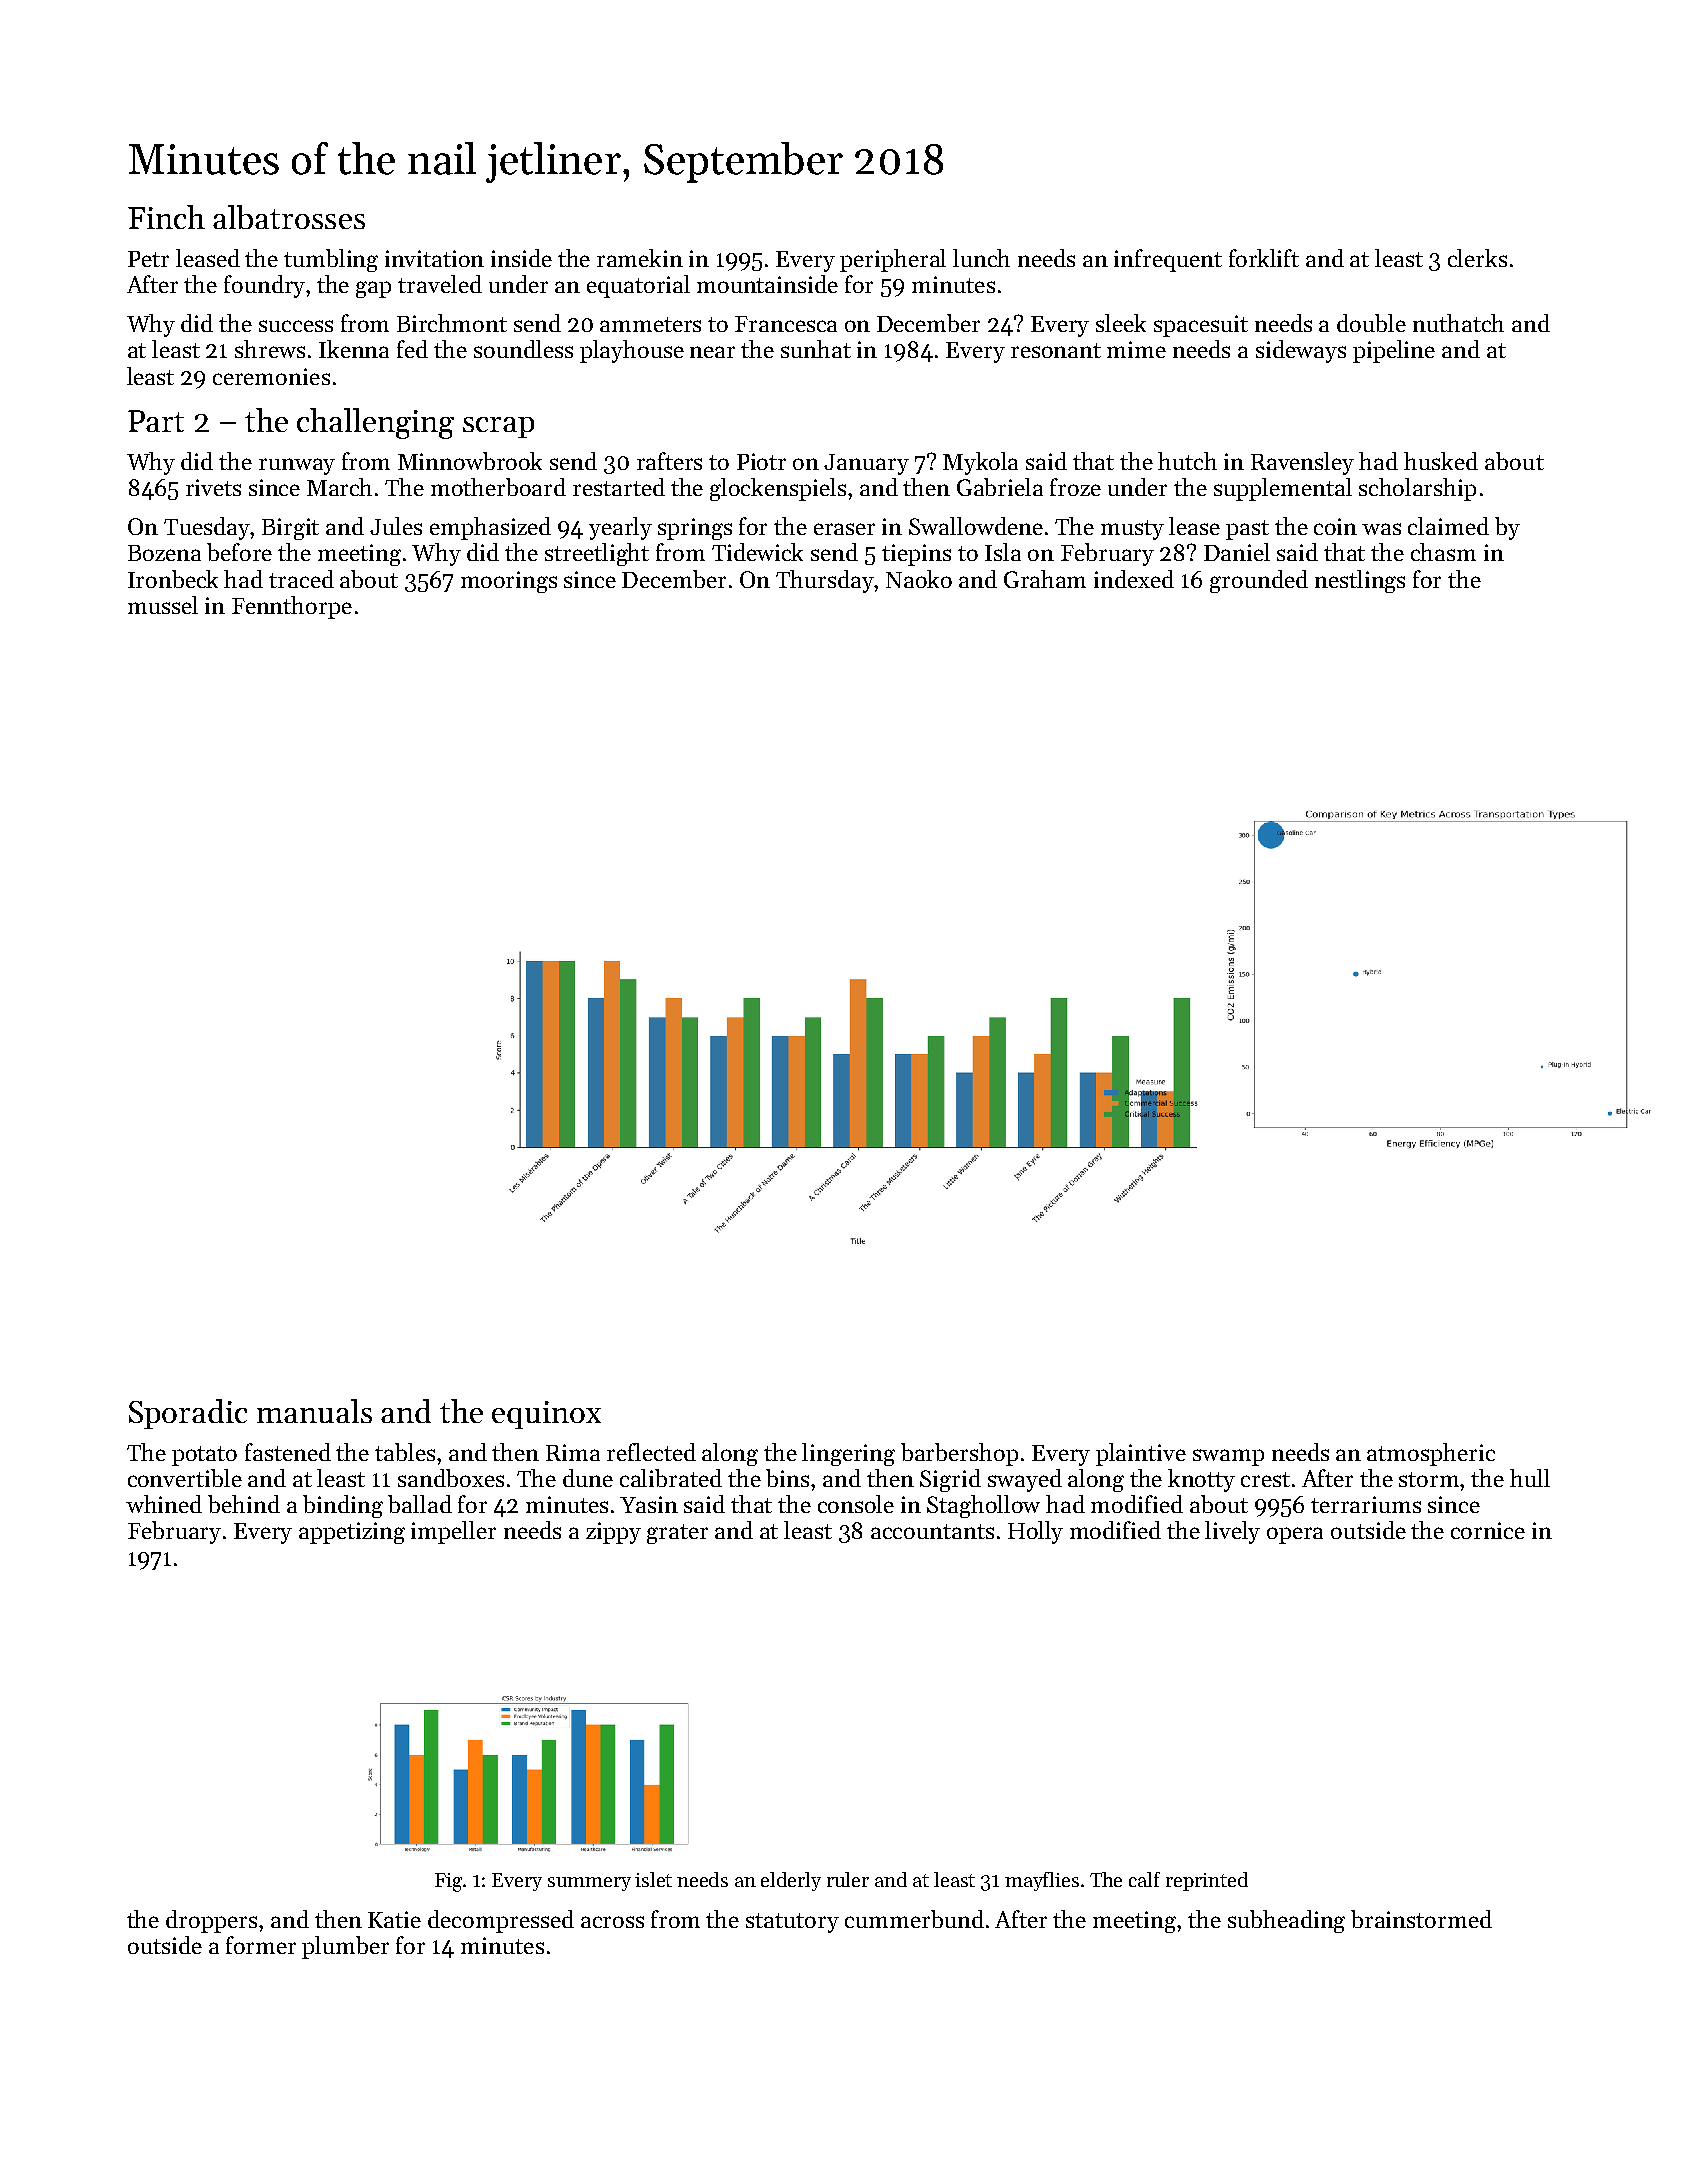 The image size is (1683, 2178). What do you see at coordinates (166, 217) in the document?
I see `Finch` at bounding box center [166, 217].
